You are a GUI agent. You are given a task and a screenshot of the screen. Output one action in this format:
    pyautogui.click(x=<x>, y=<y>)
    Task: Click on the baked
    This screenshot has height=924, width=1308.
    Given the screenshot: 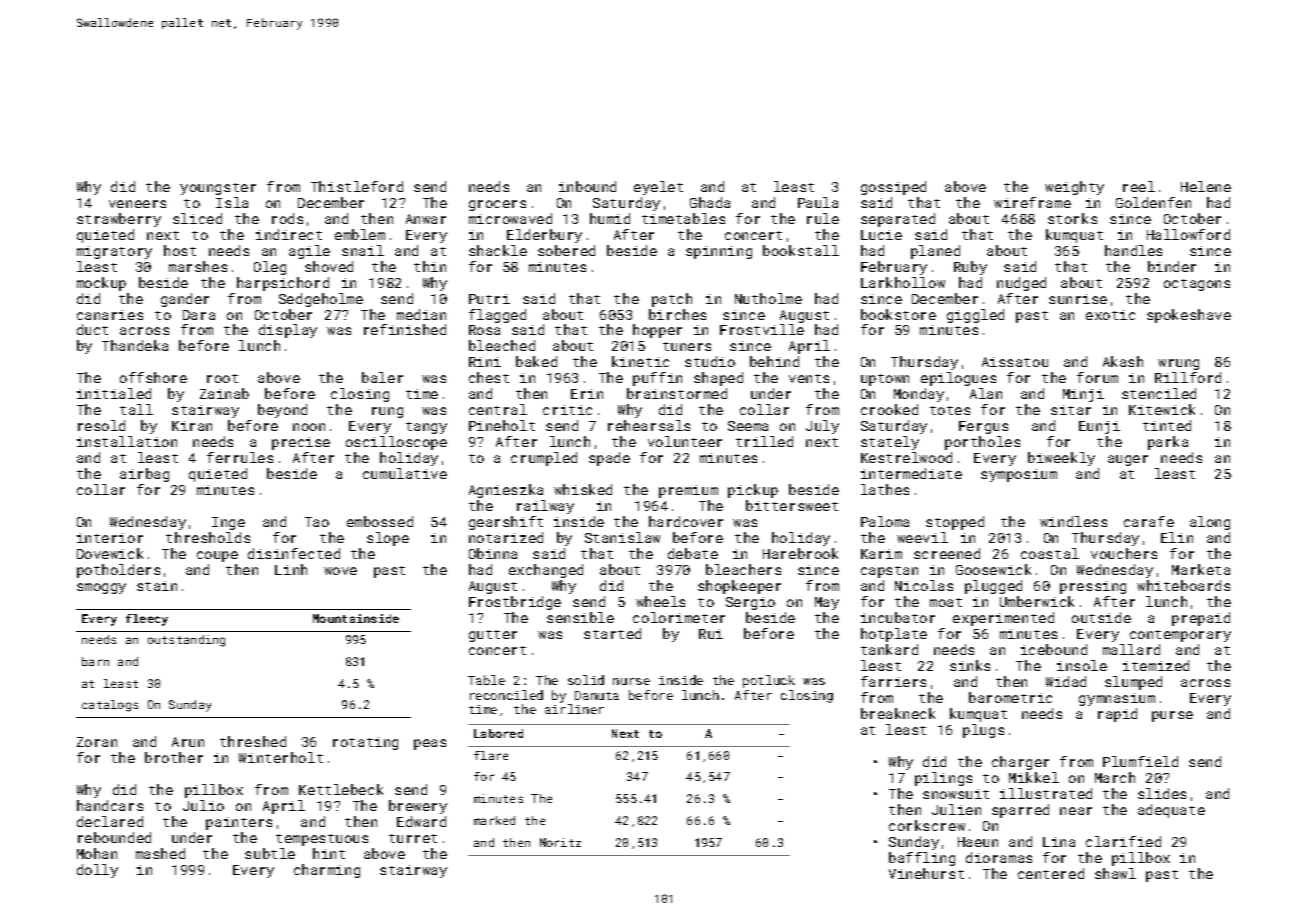 What is the action you would take?
    pyautogui.click(x=536, y=361)
